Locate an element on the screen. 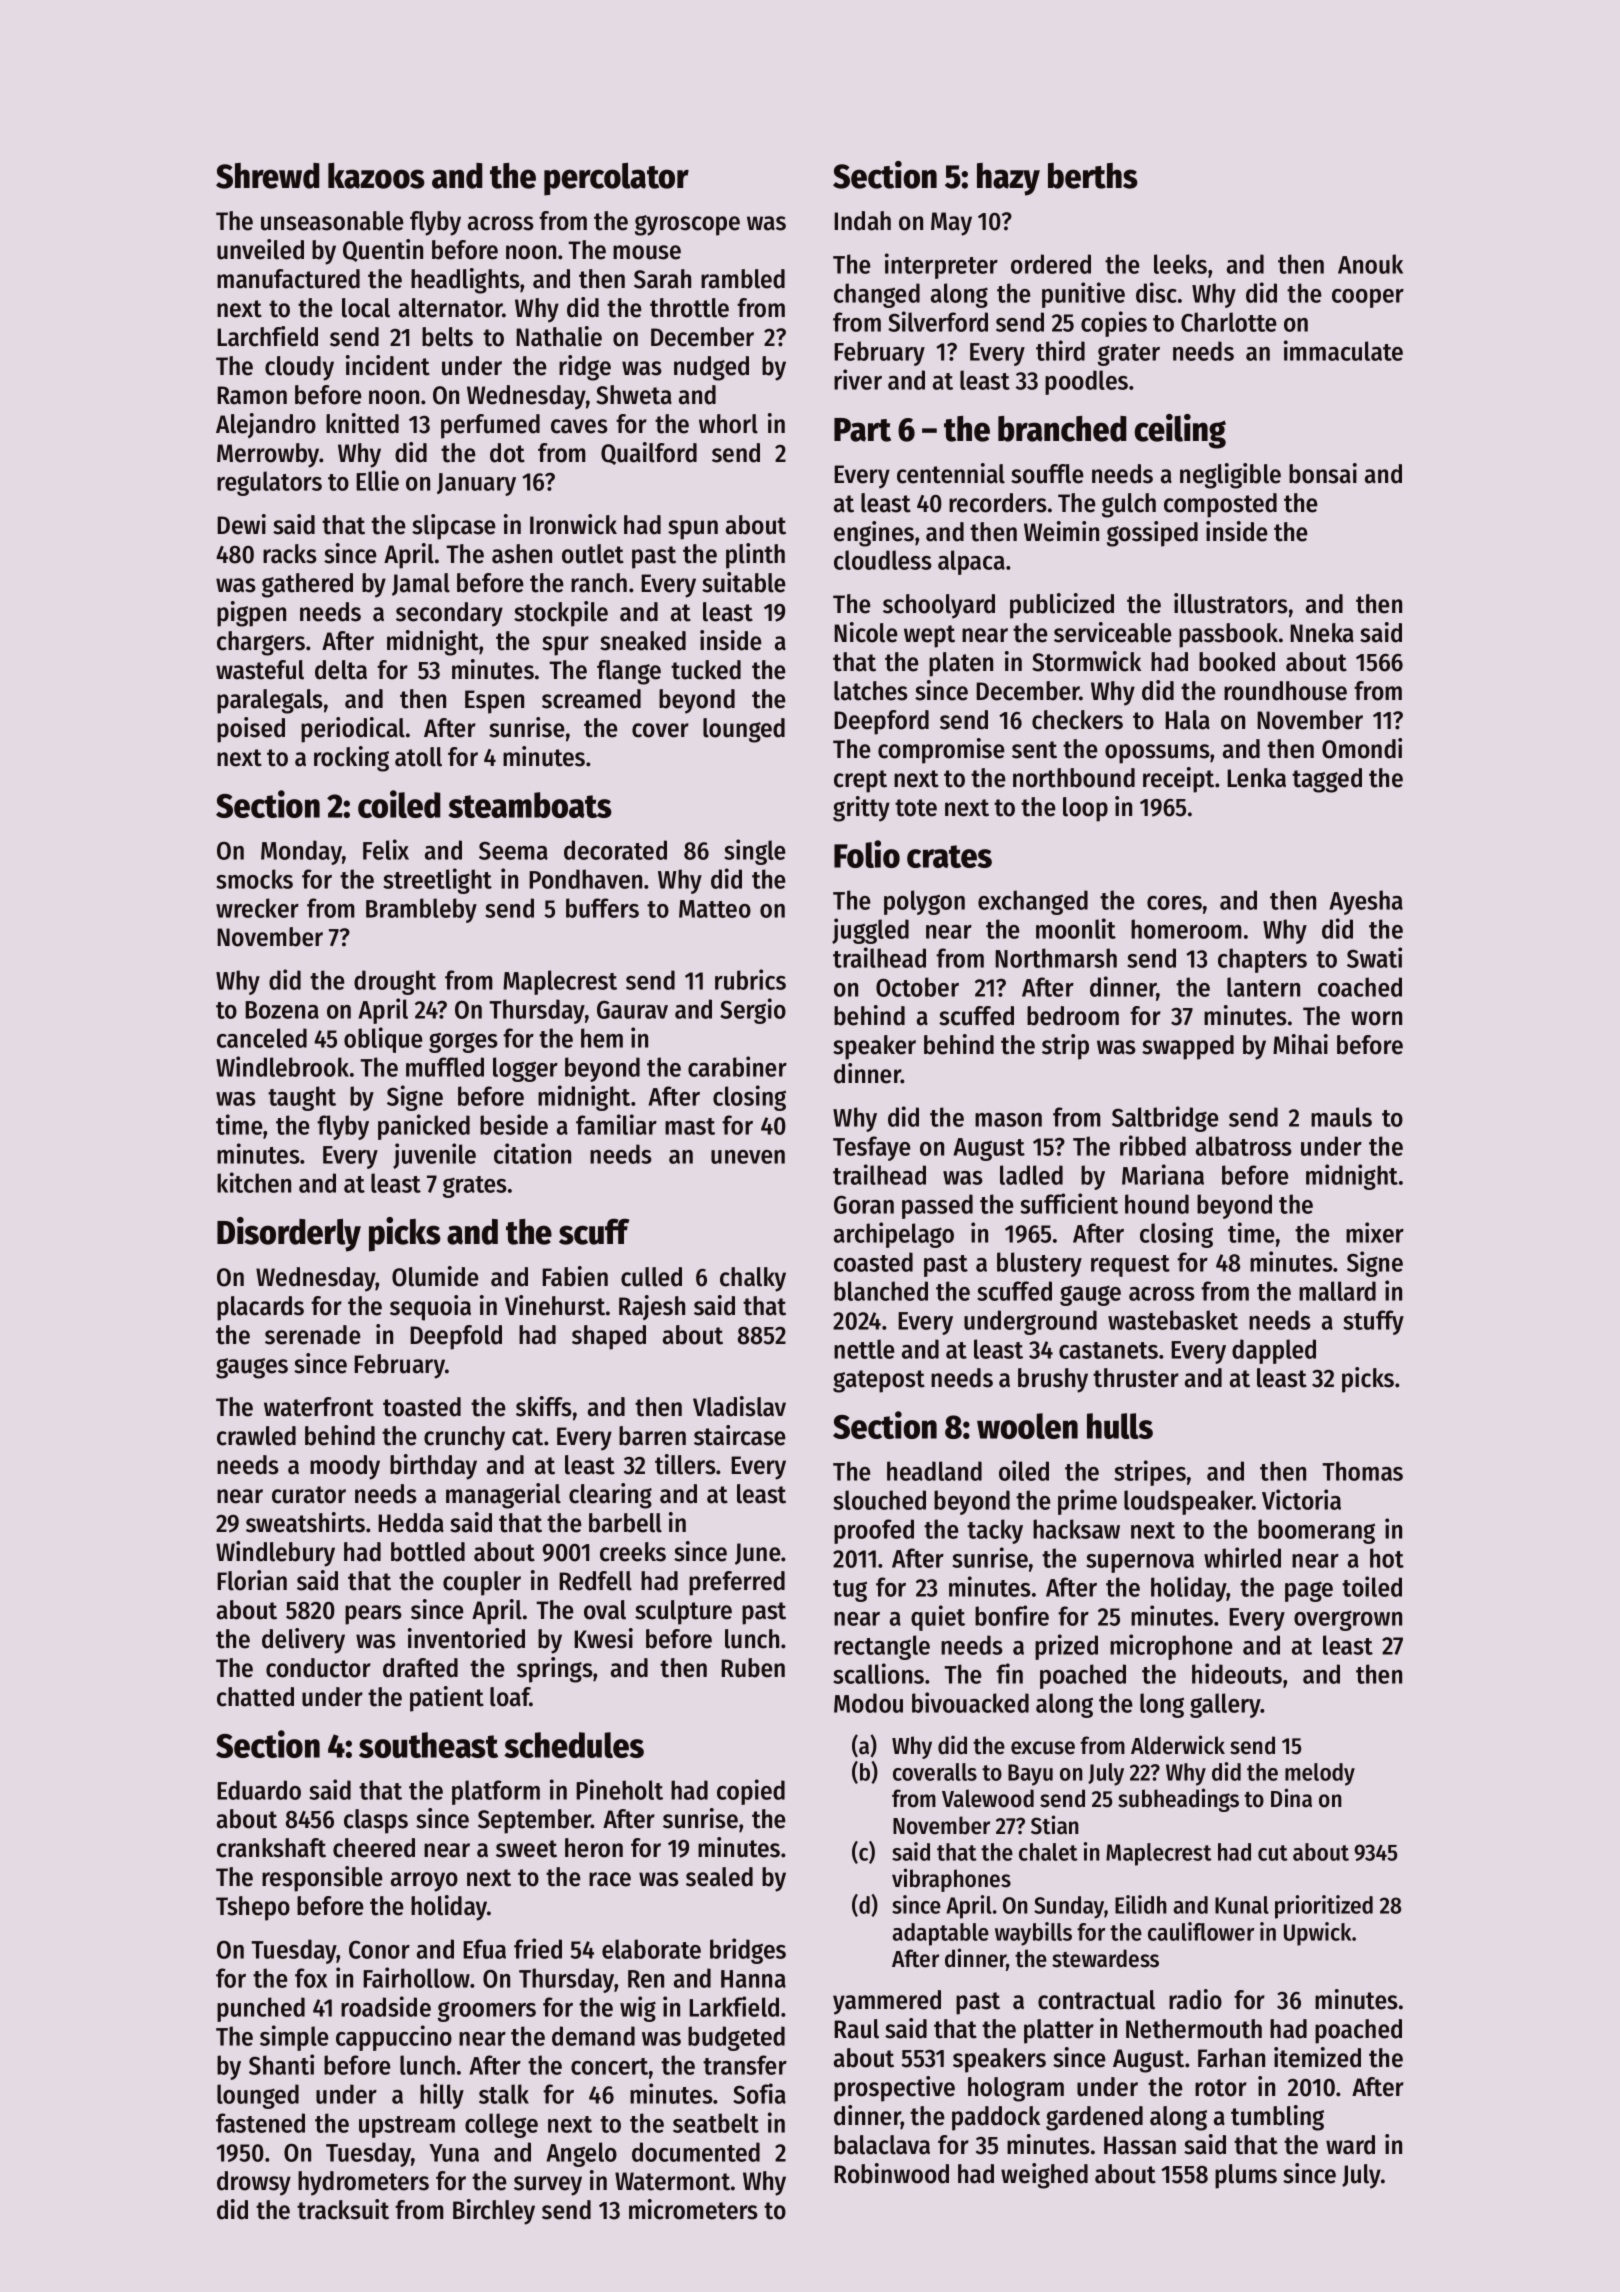 Image resolution: width=1620 pixels, height=2292 pixels. supernova is located at coordinates (1140, 1563).
